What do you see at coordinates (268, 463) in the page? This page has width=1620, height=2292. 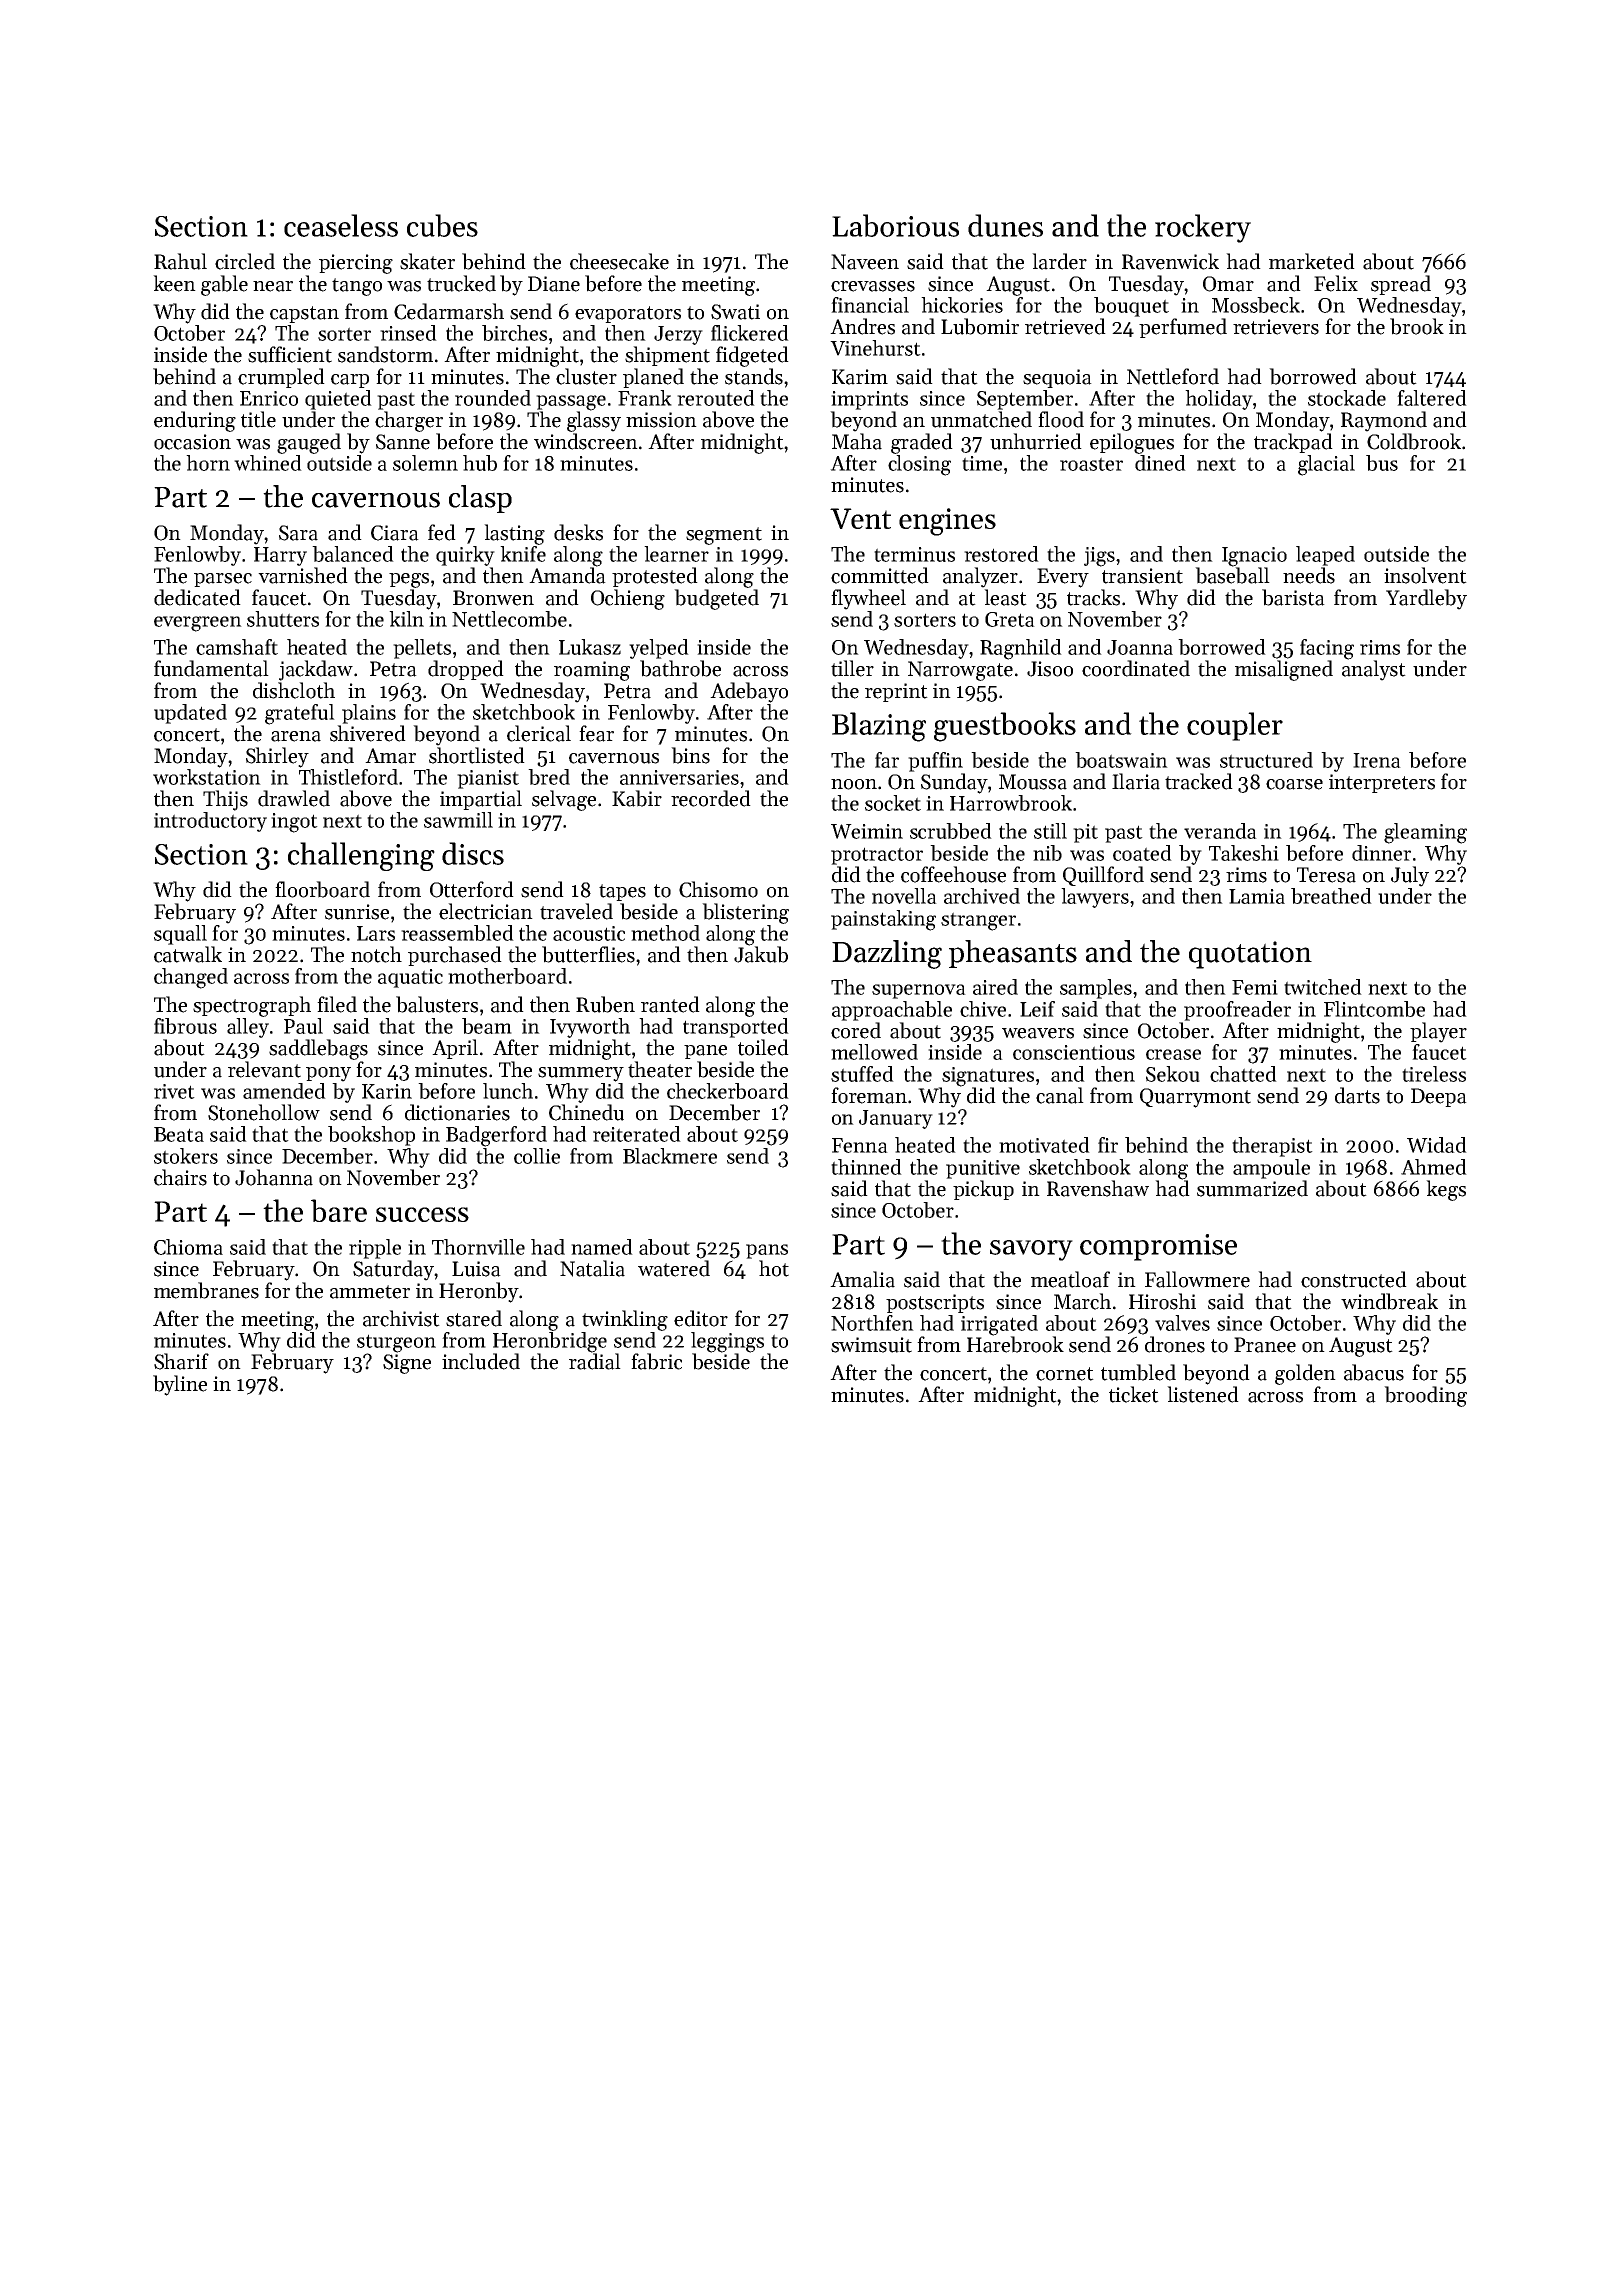 I see `whined` at bounding box center [268, 463].
